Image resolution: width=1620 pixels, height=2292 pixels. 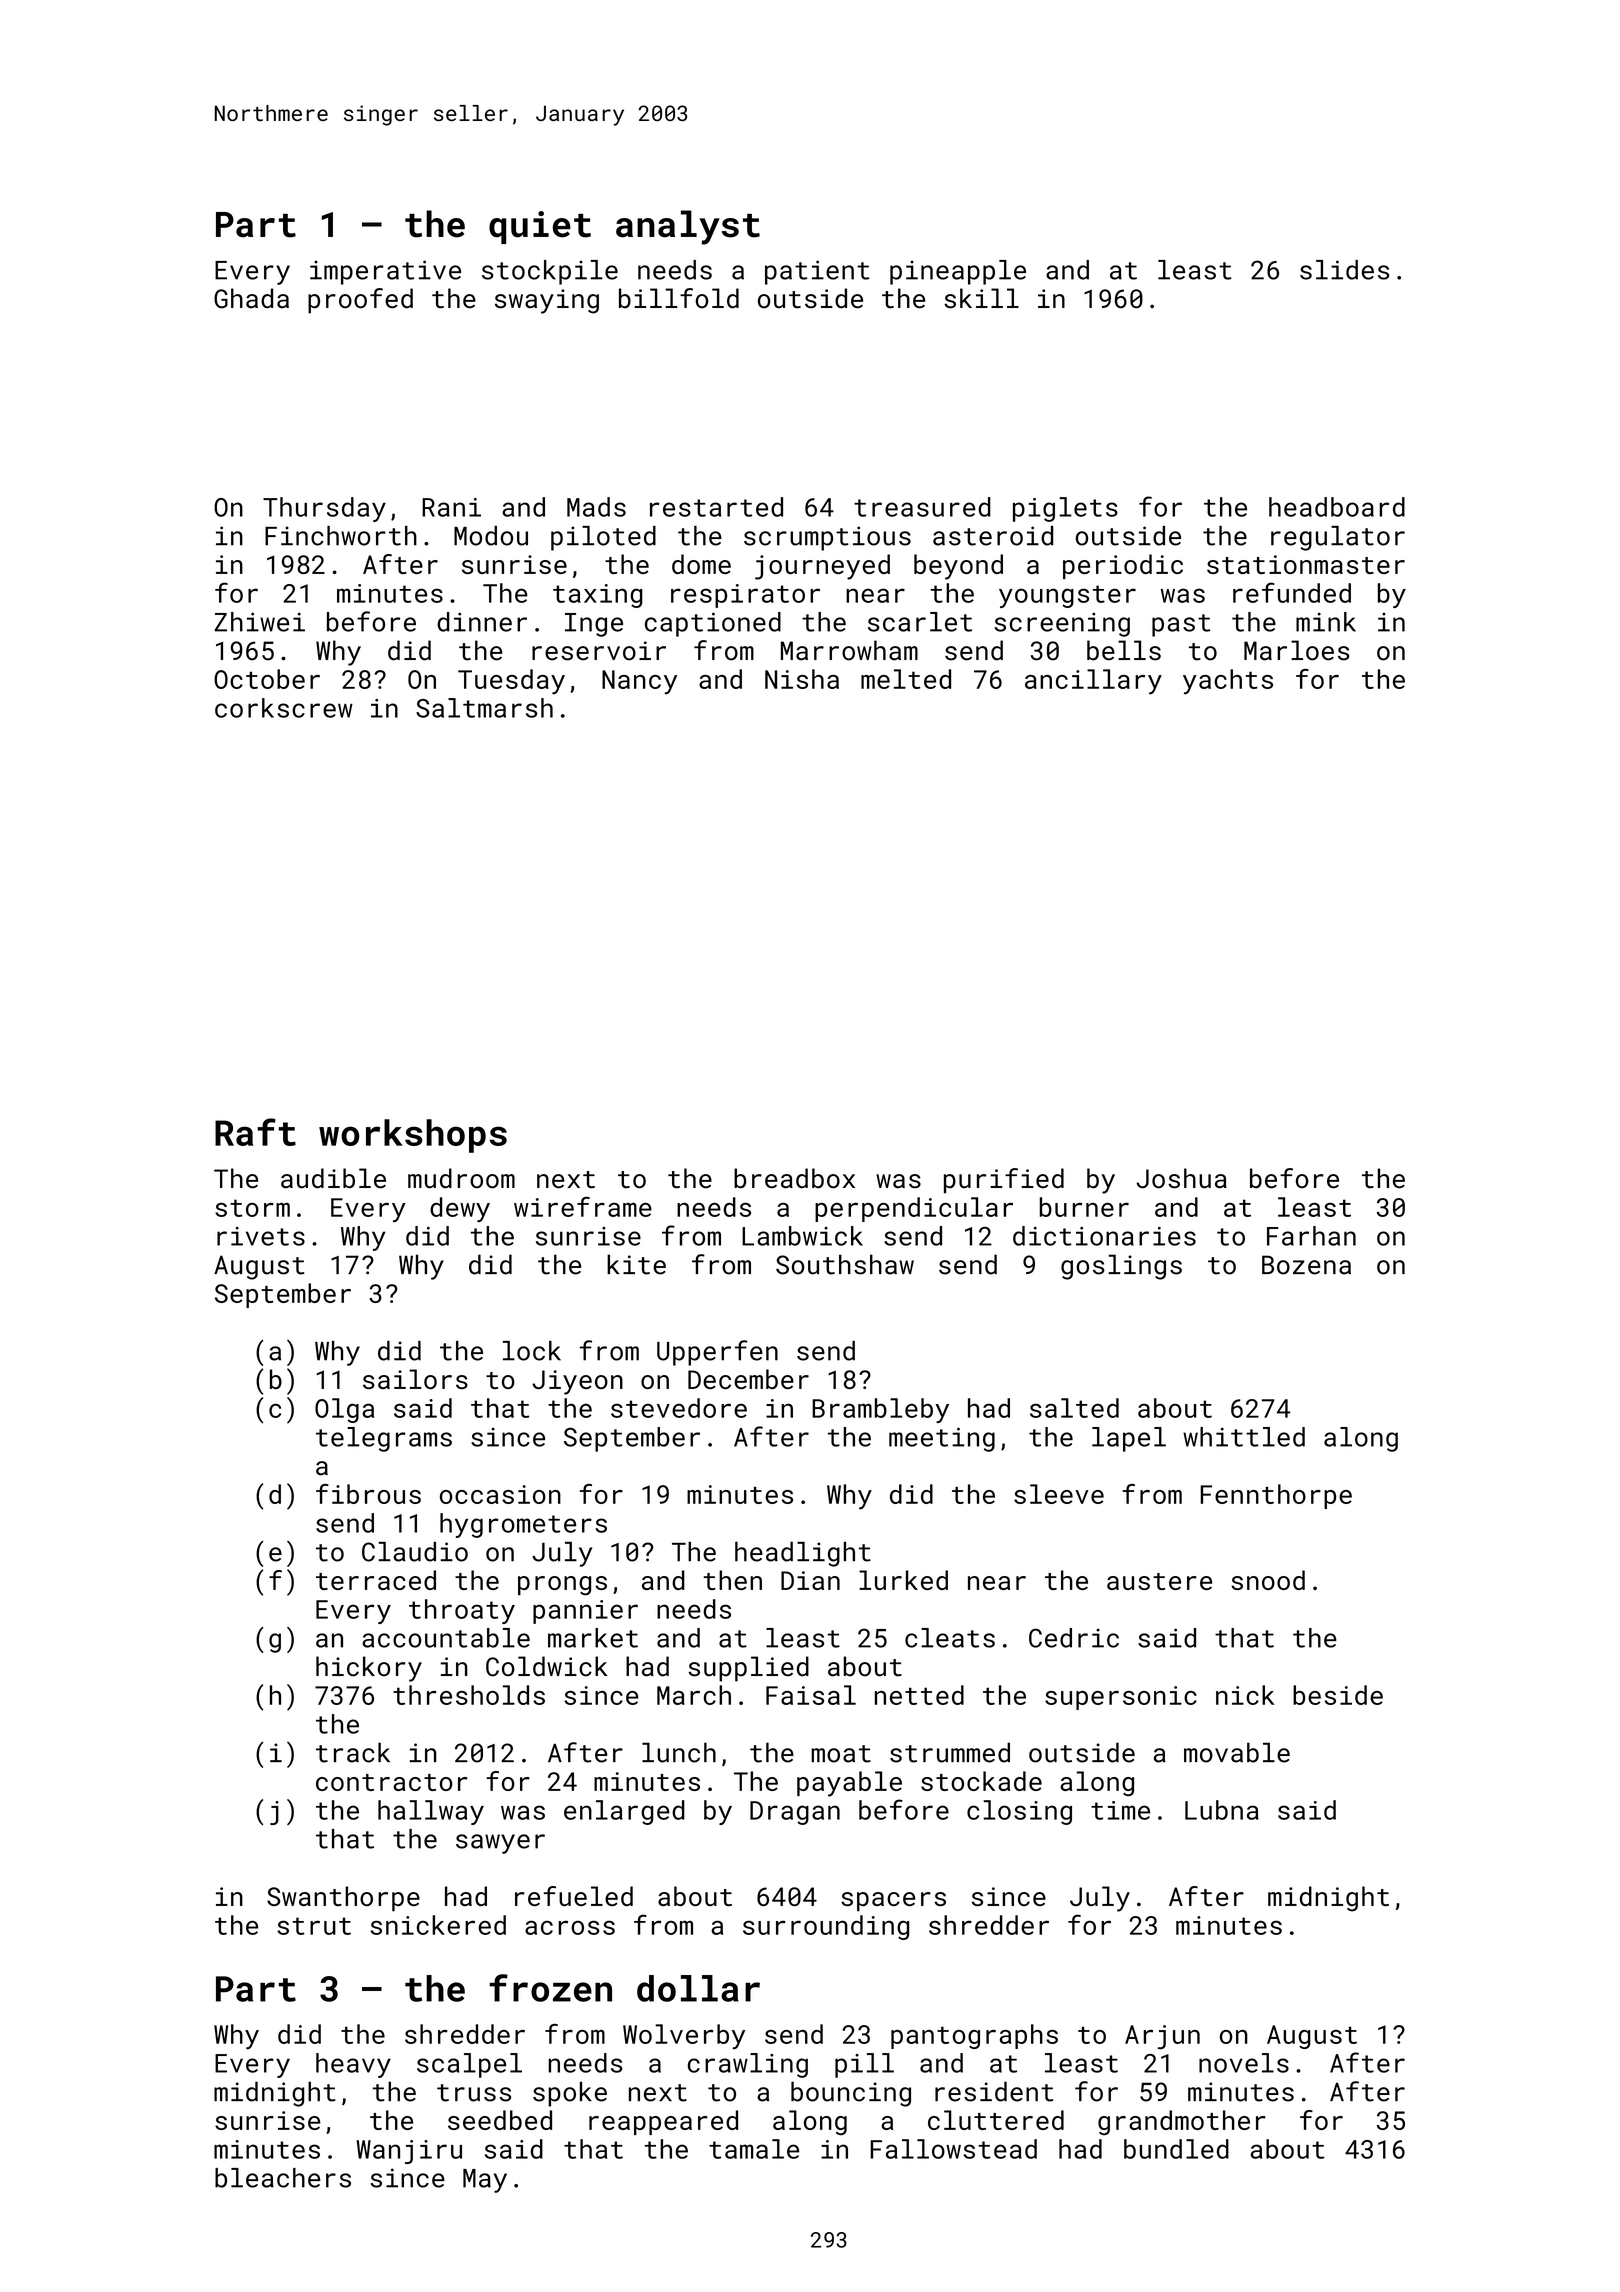 What do you see at coordinates (540, 227) in the screenshot?
I see `quiet` at bounding box center [540, 227].
